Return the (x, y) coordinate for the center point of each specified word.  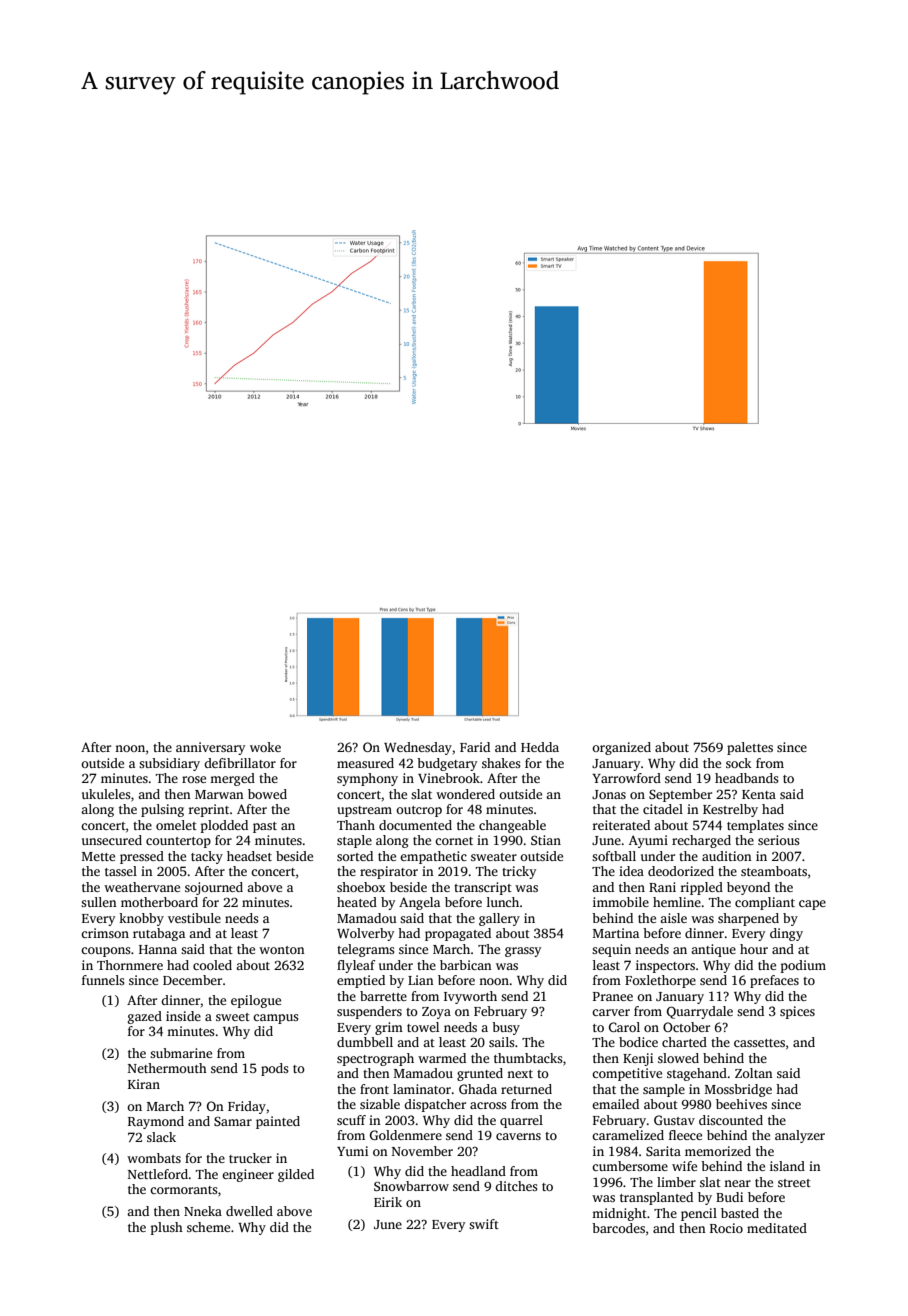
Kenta (759, 794)
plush (167, 1228)
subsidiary (169, 764)
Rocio (726, 1228)
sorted (355, 856)
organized (621, 748)
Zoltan (754, 1073)
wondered (465, 794)
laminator (422, 1089)
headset (249, 856)
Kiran (144, 1084)
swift (484, 1224)
